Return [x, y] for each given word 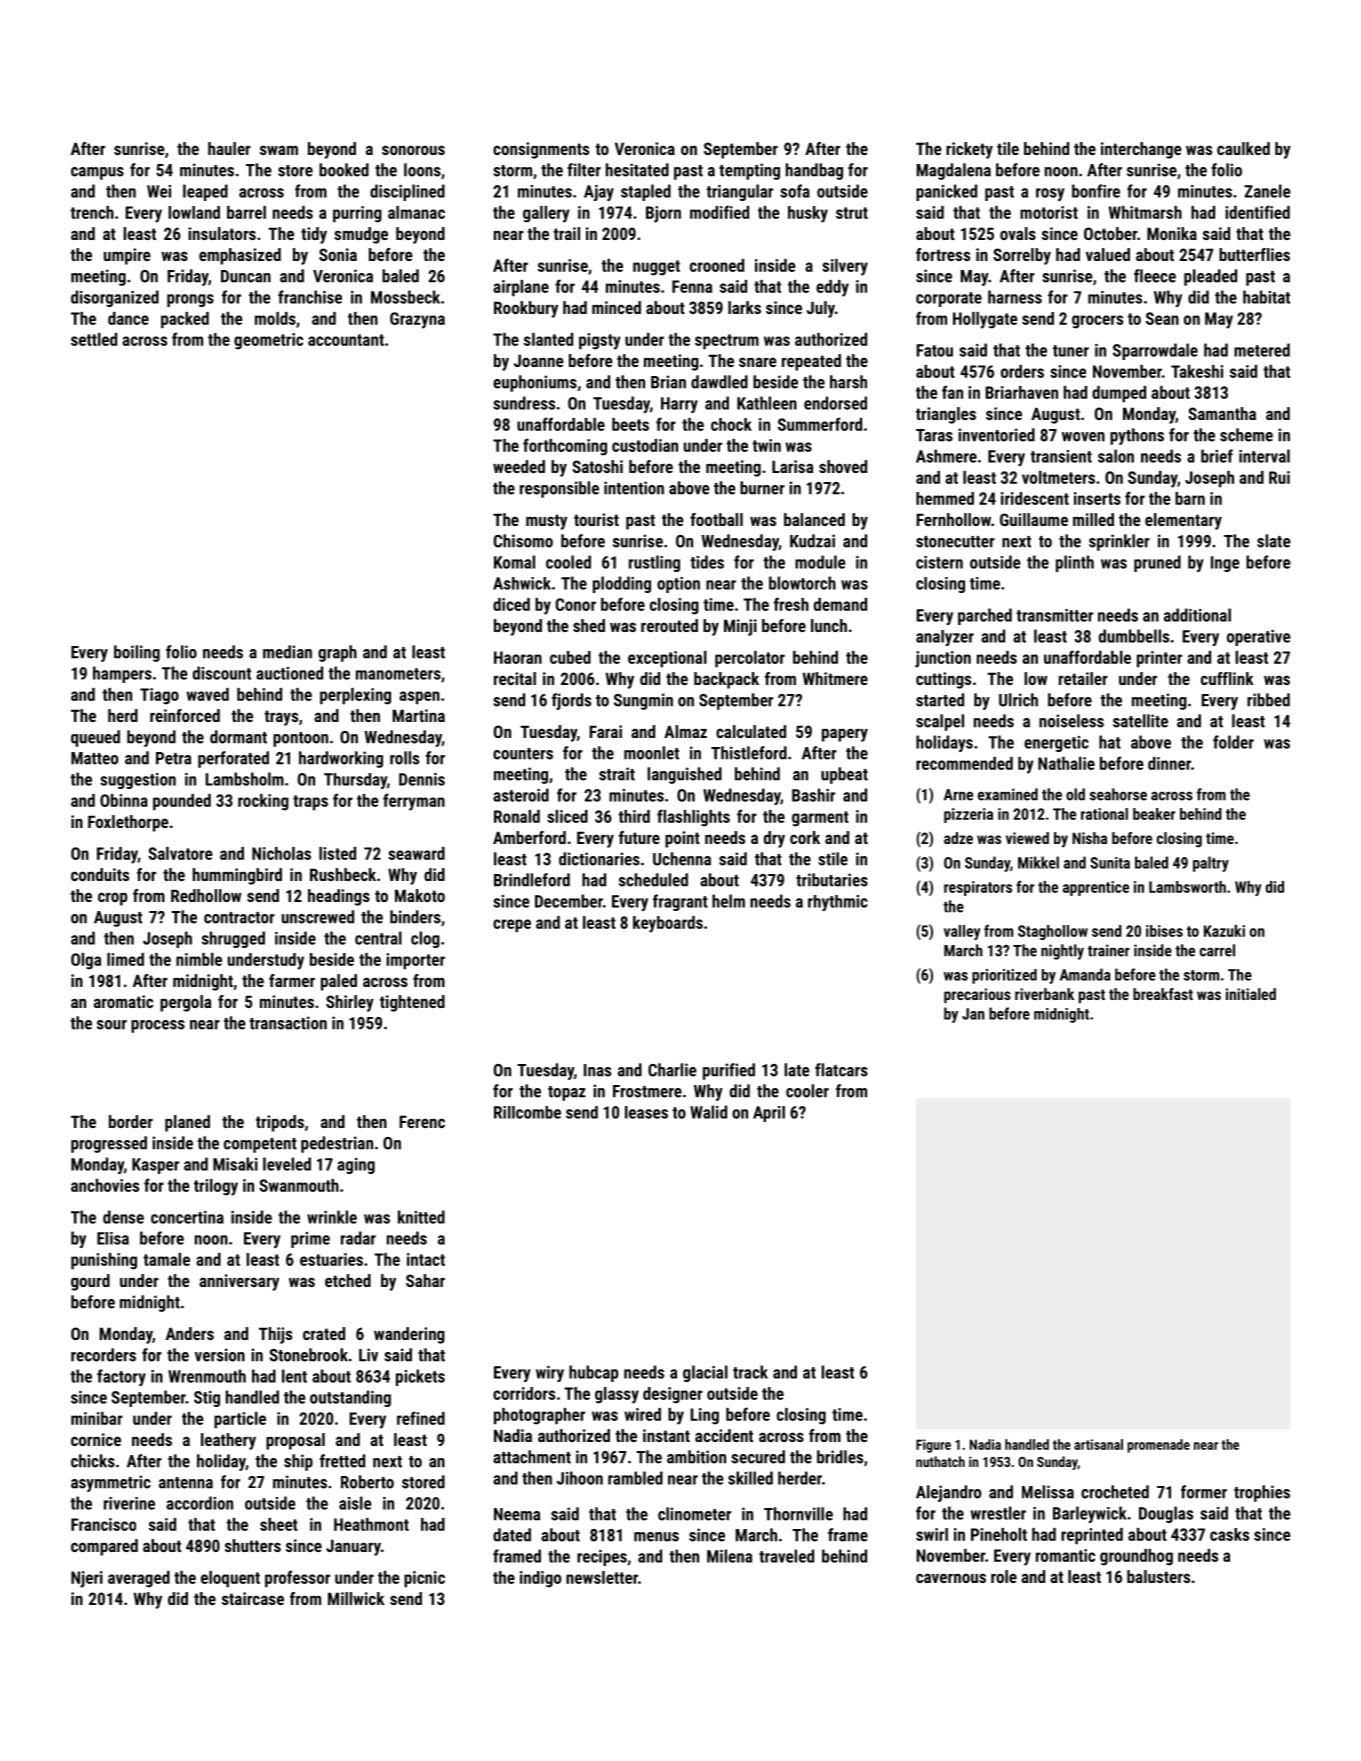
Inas [597, 1070]
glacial [705, 1373]
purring [357, 214]
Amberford [529, 837]
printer [1159, 659]
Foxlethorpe [128, 823]
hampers [122, 674]
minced [616, 307]
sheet [279, 1524]
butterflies [1254, 254]
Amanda [1085, 974]
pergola [185, 1003]
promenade [1158, 1446]
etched [348, 1280]
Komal [514, 562]
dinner [1169, 763]
